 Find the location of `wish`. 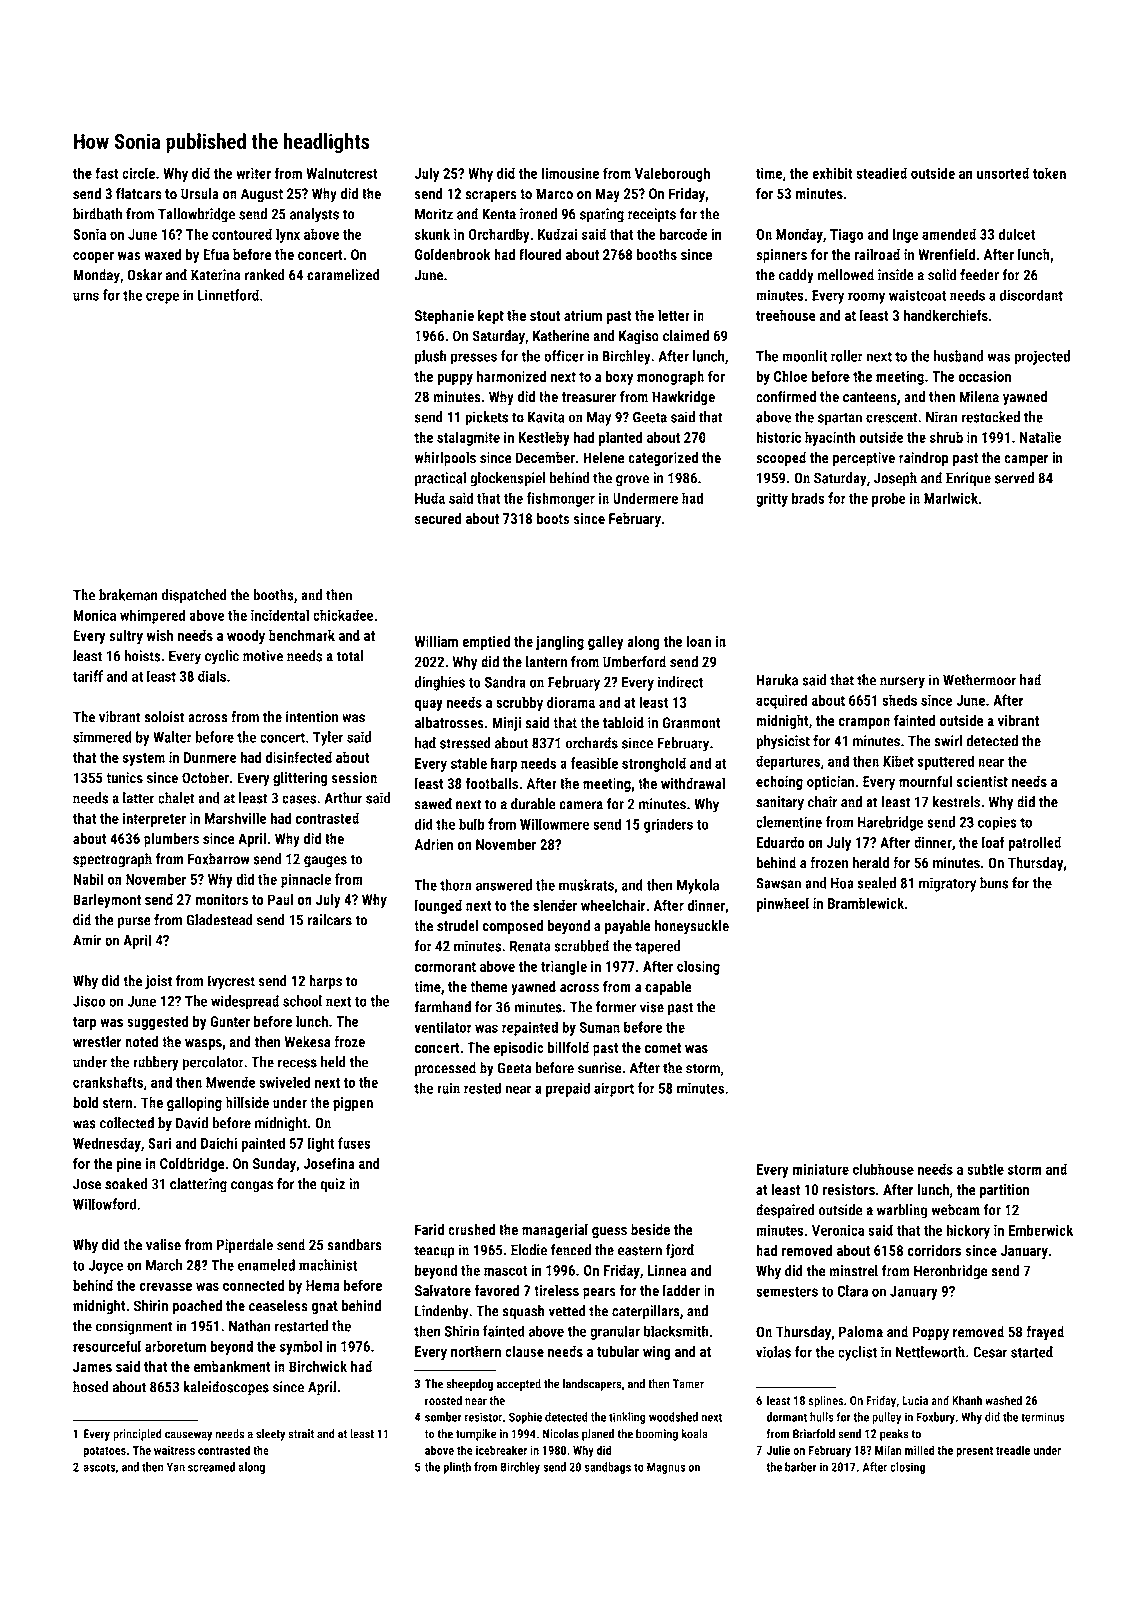

wish is located at coordinates (160, 635).
